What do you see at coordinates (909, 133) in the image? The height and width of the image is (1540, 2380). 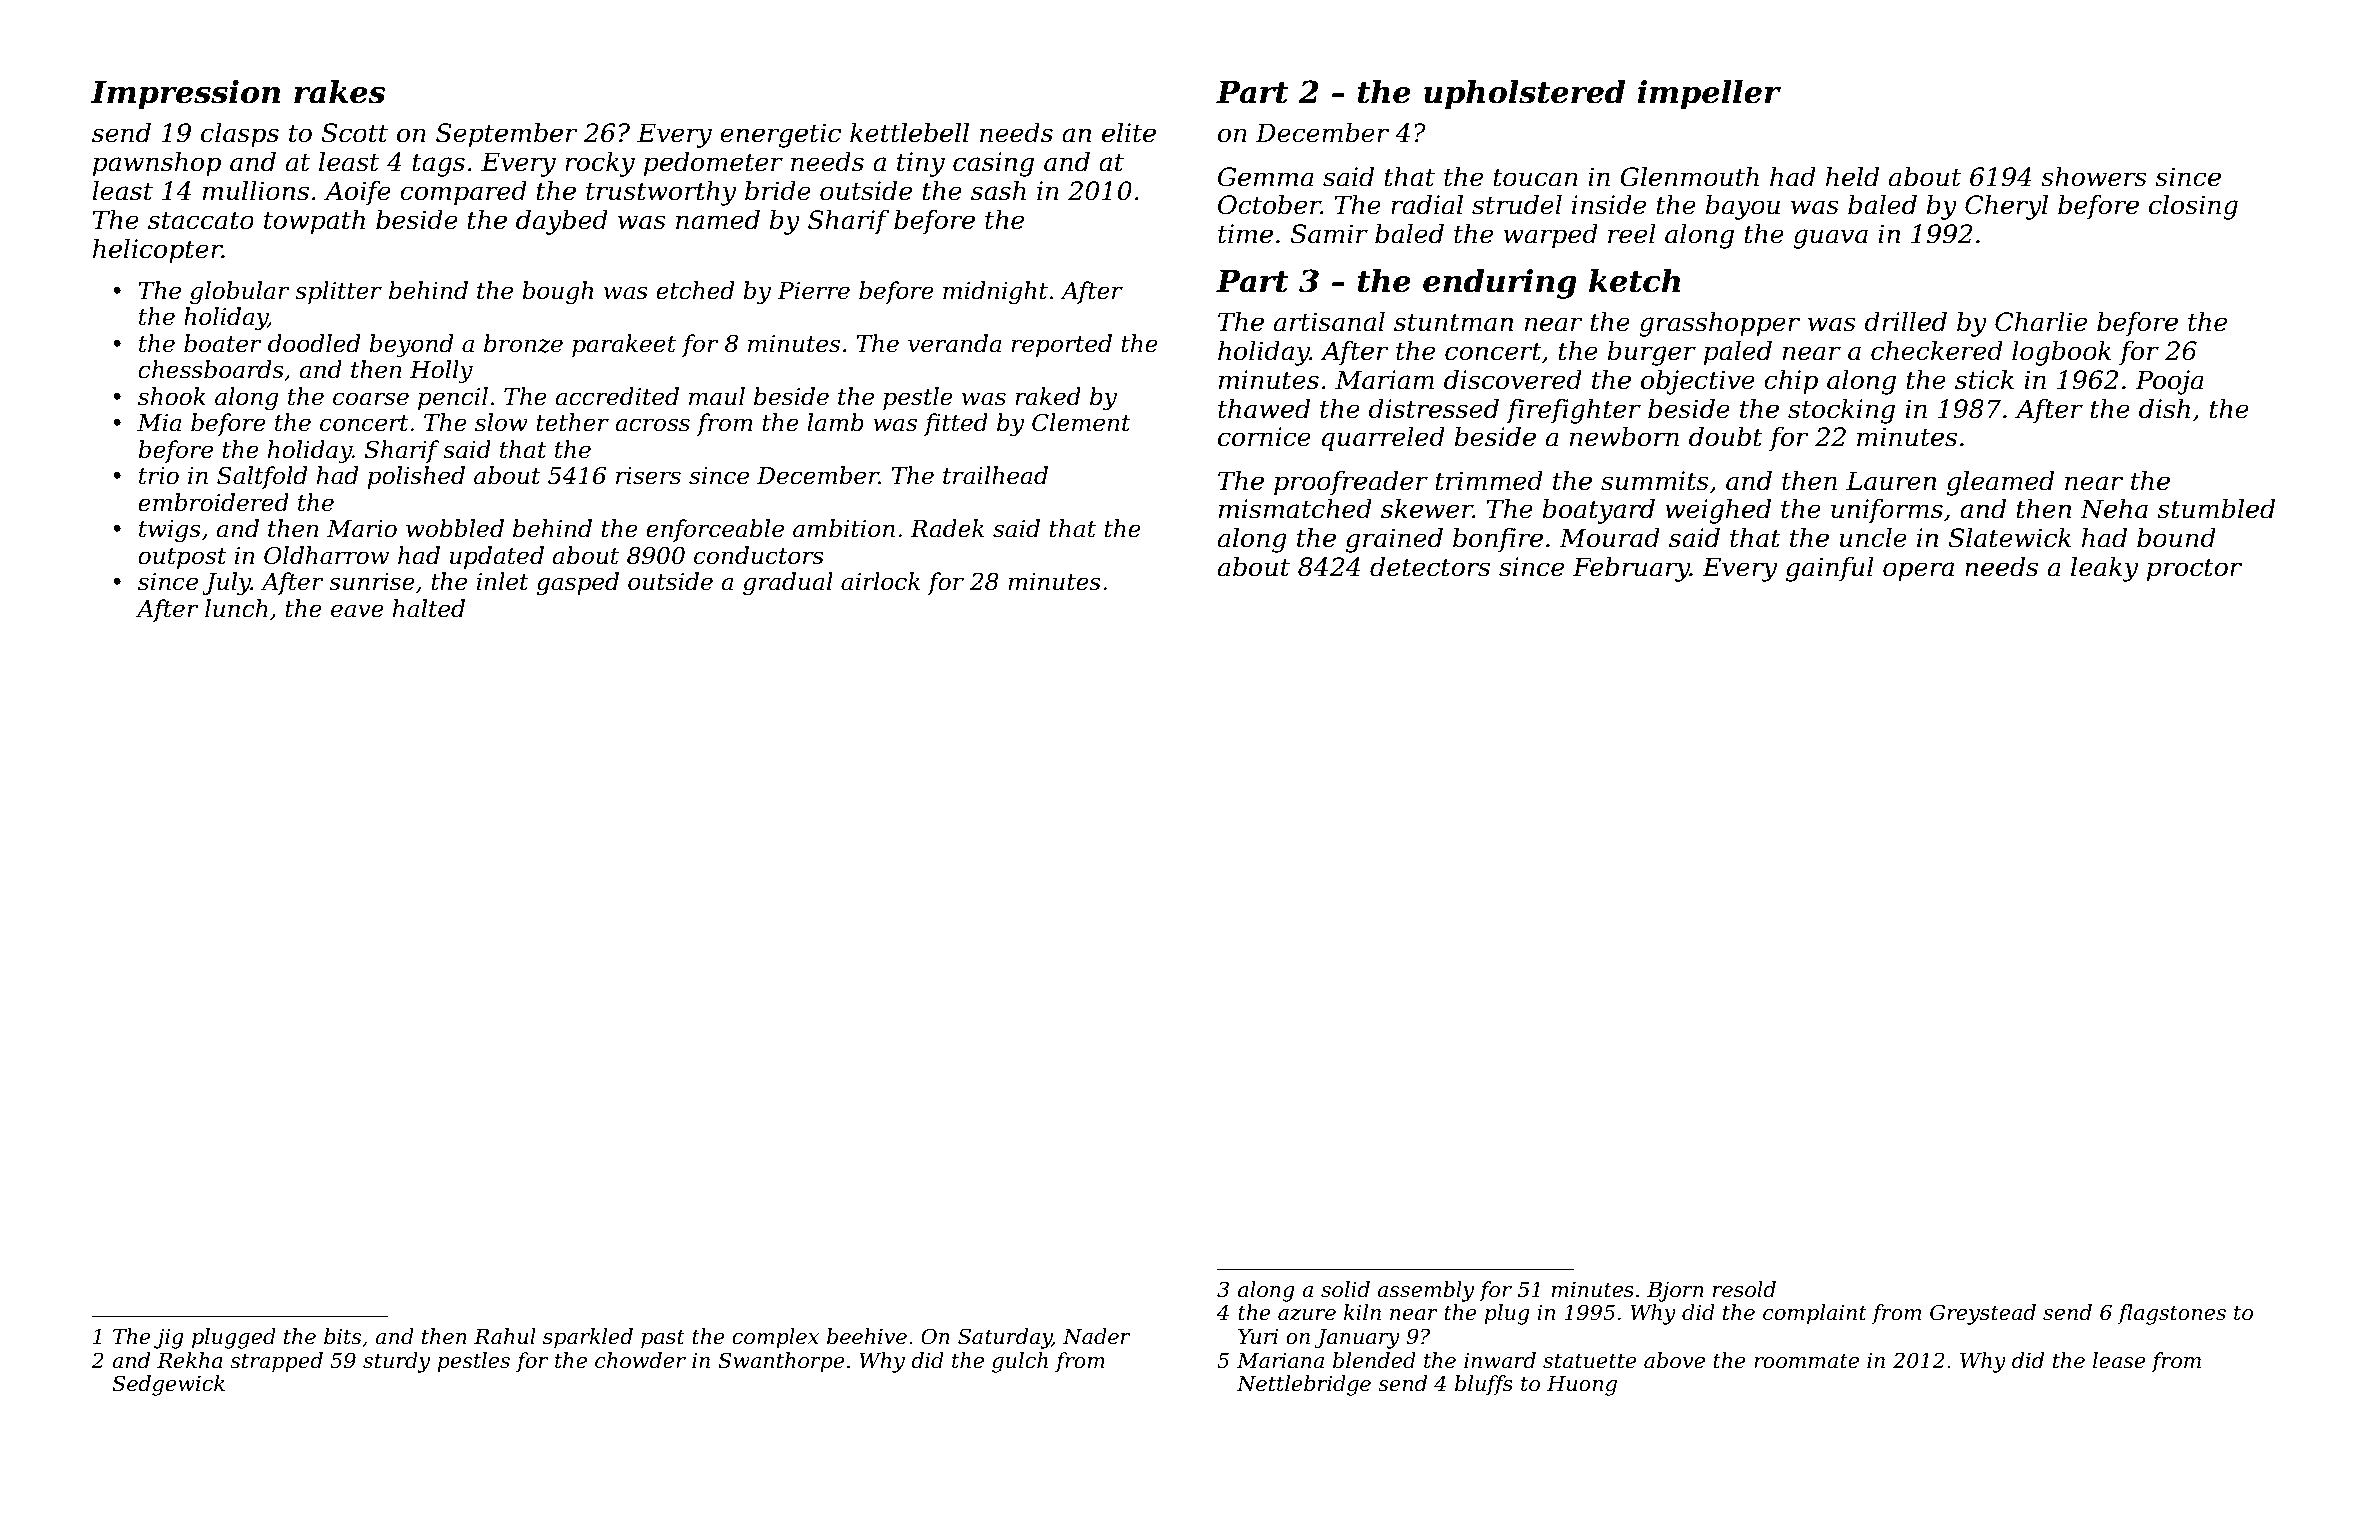 I see `kettlebell` at bounding box center [909, 133].
